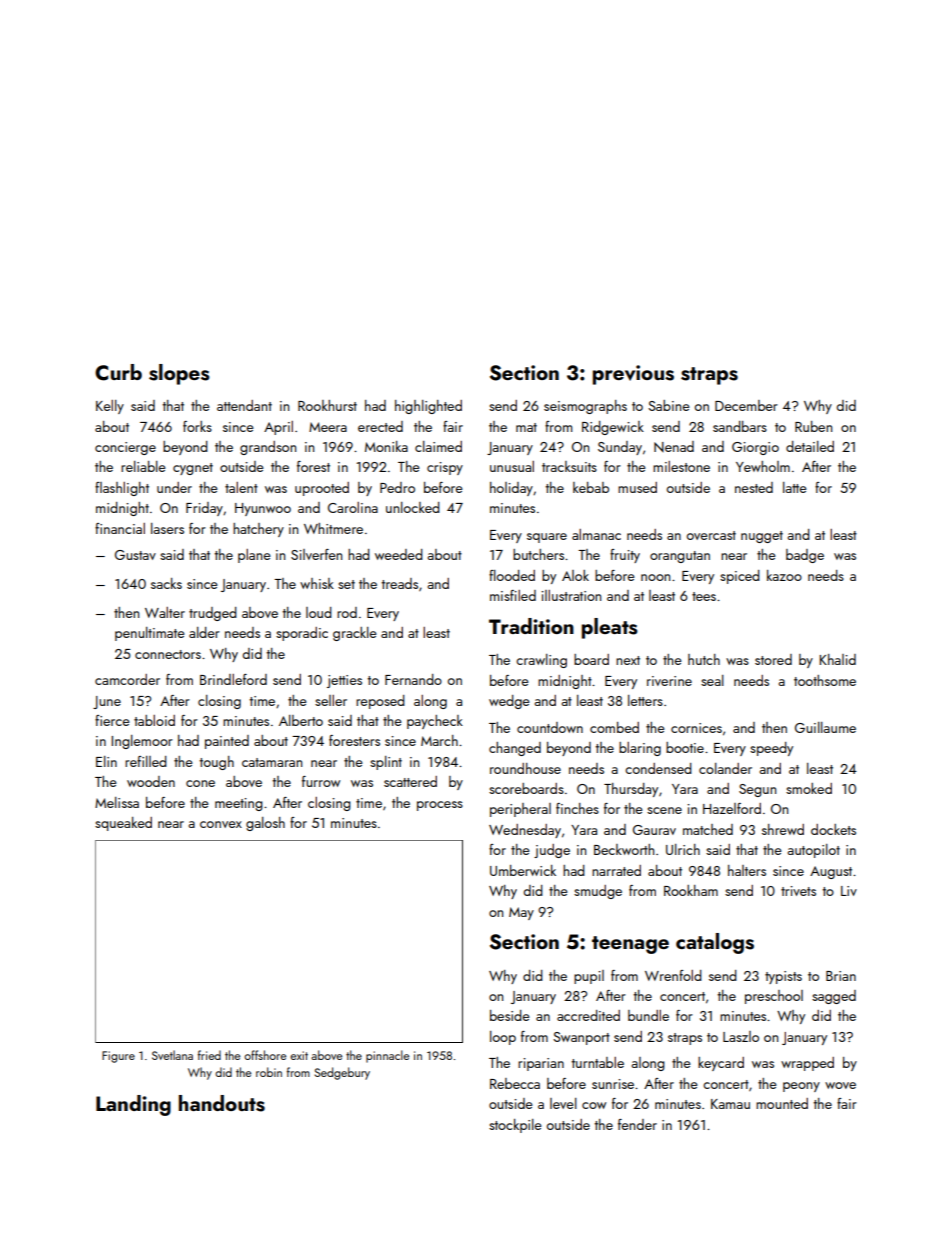 The image size is (952, 1233). Describe the element at coordinates (353, 507) in the screenshot. I see `Carolina` at that location.
